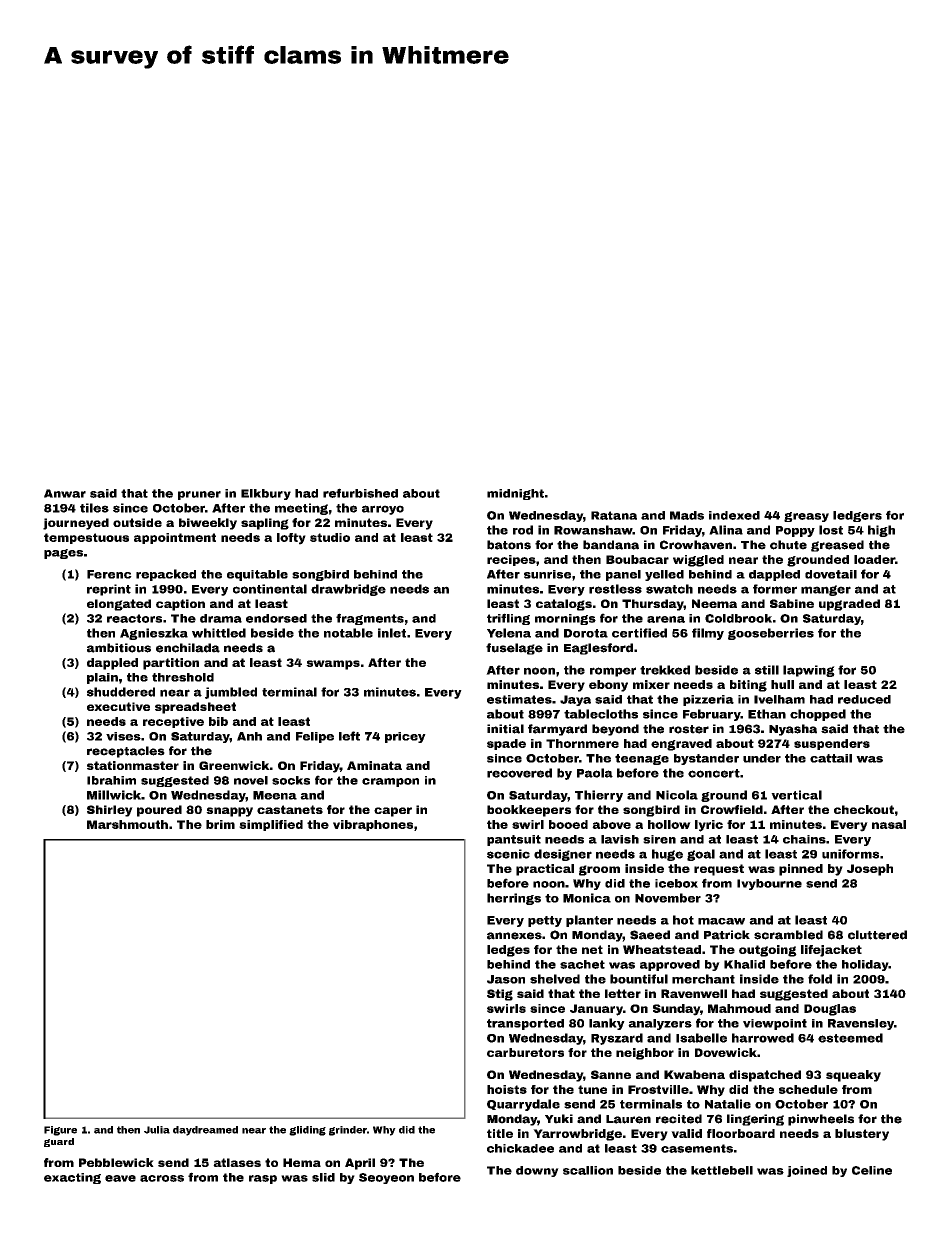 The image size is (952, 1233). What do you see at coordinates (60, 1131) in the screenshot?
I see `Figure` at bounding box center [60, 1131].
